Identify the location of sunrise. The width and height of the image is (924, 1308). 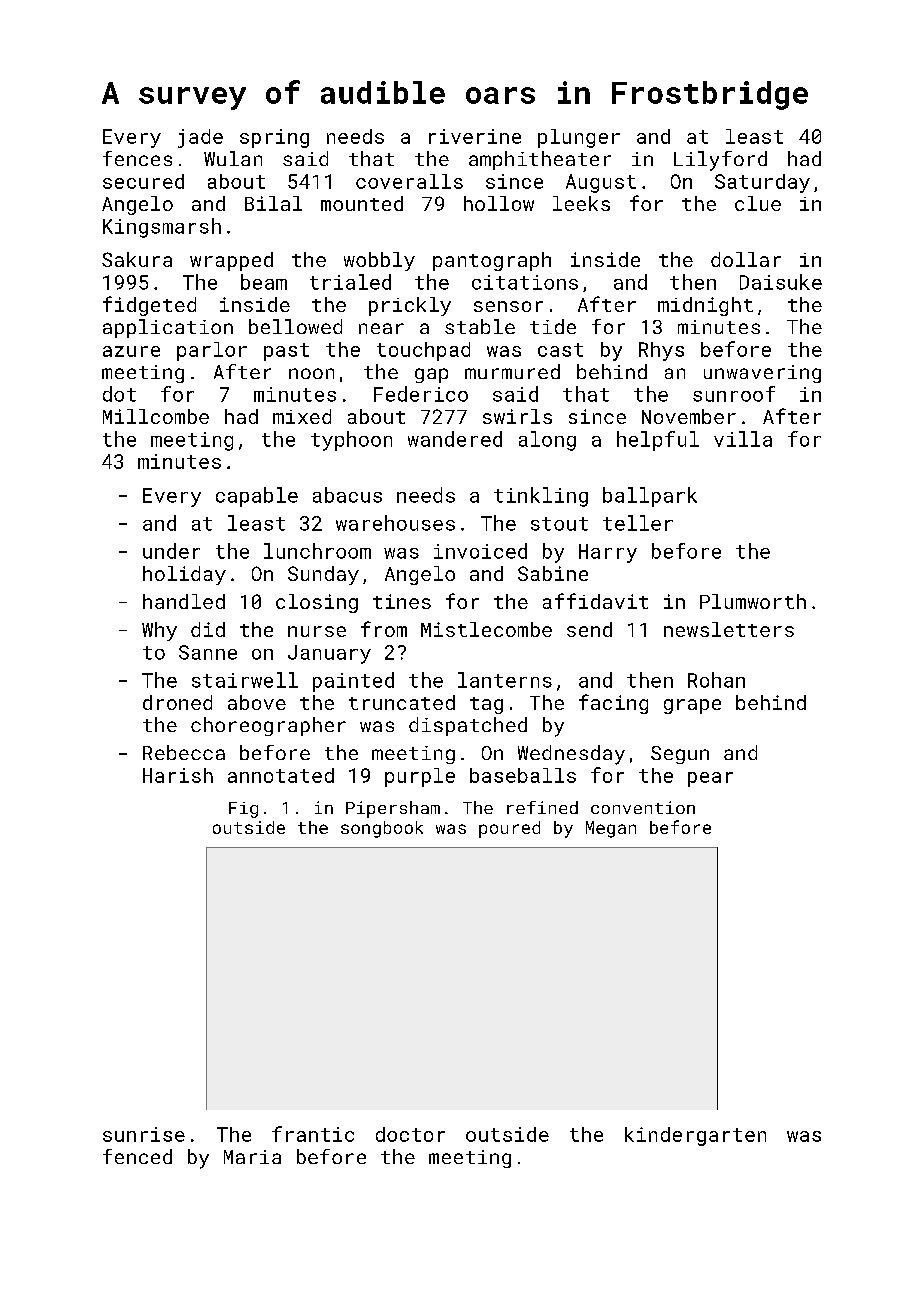
(144, 1134).
